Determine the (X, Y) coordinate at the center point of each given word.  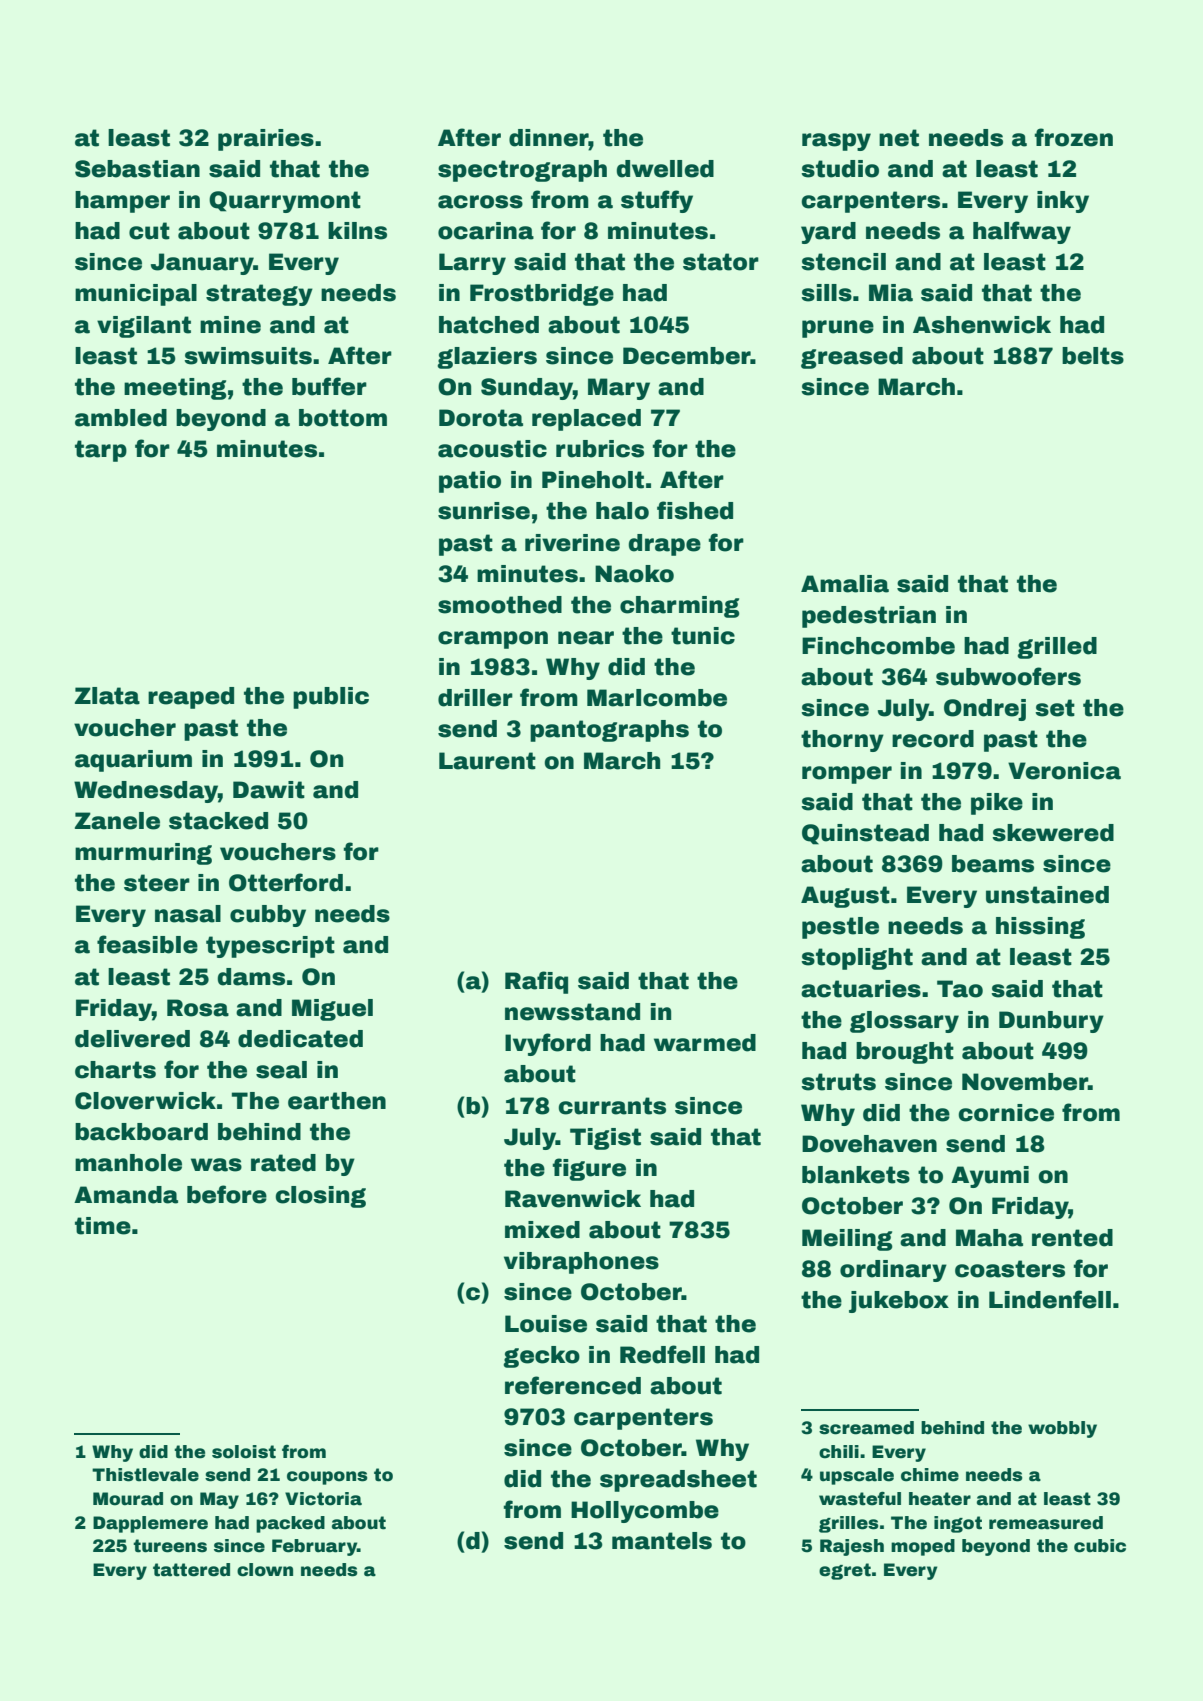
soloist (244, 1452)
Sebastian (137, 169)
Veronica (1064, 771)
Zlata (107, 696)
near (586, 638)
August (845, 897)
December (687, 356)
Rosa (198, 1008)
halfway (1022, 232)
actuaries (861, 989)
